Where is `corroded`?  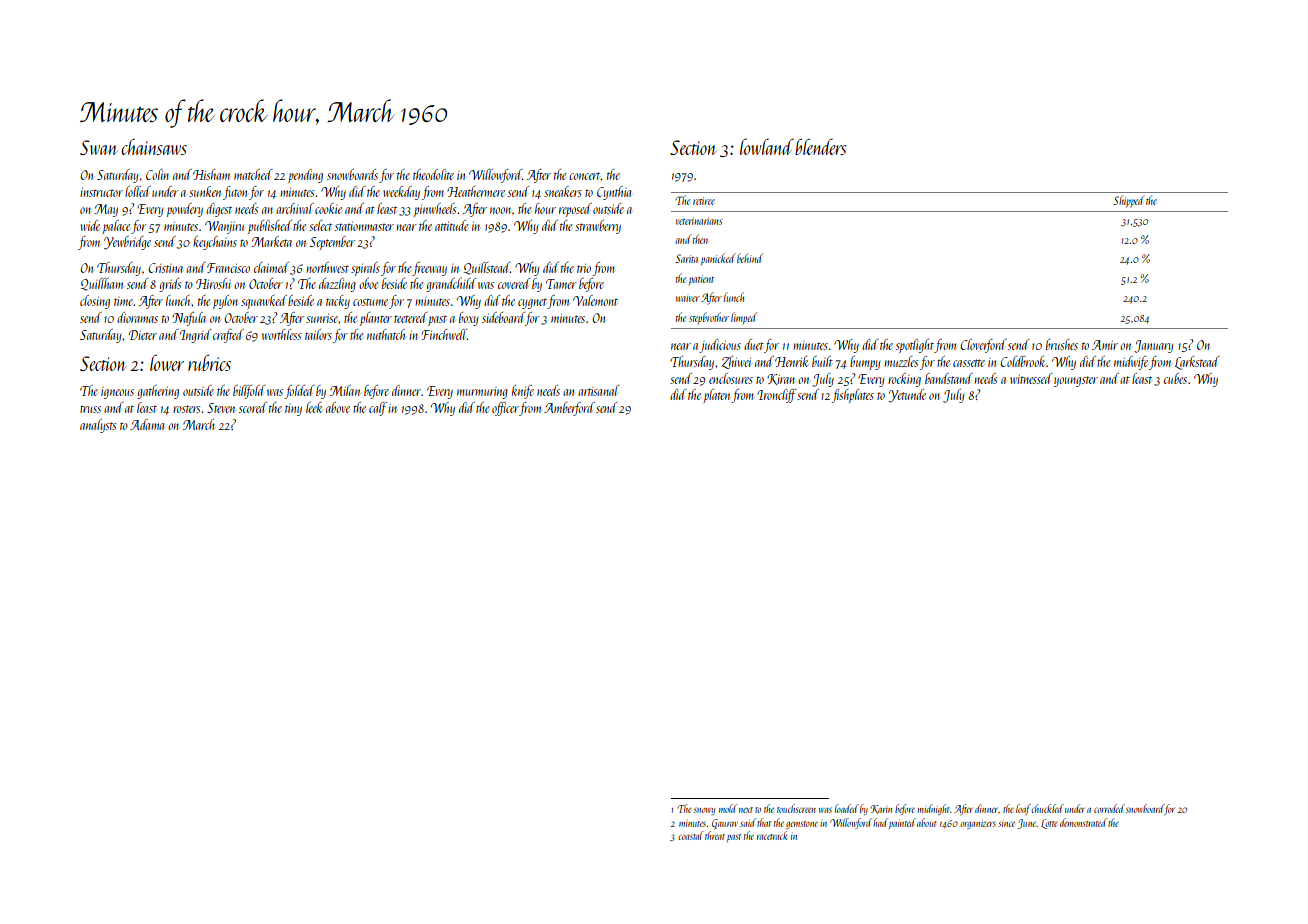
corroded is located at coordinates (1109, 808).
